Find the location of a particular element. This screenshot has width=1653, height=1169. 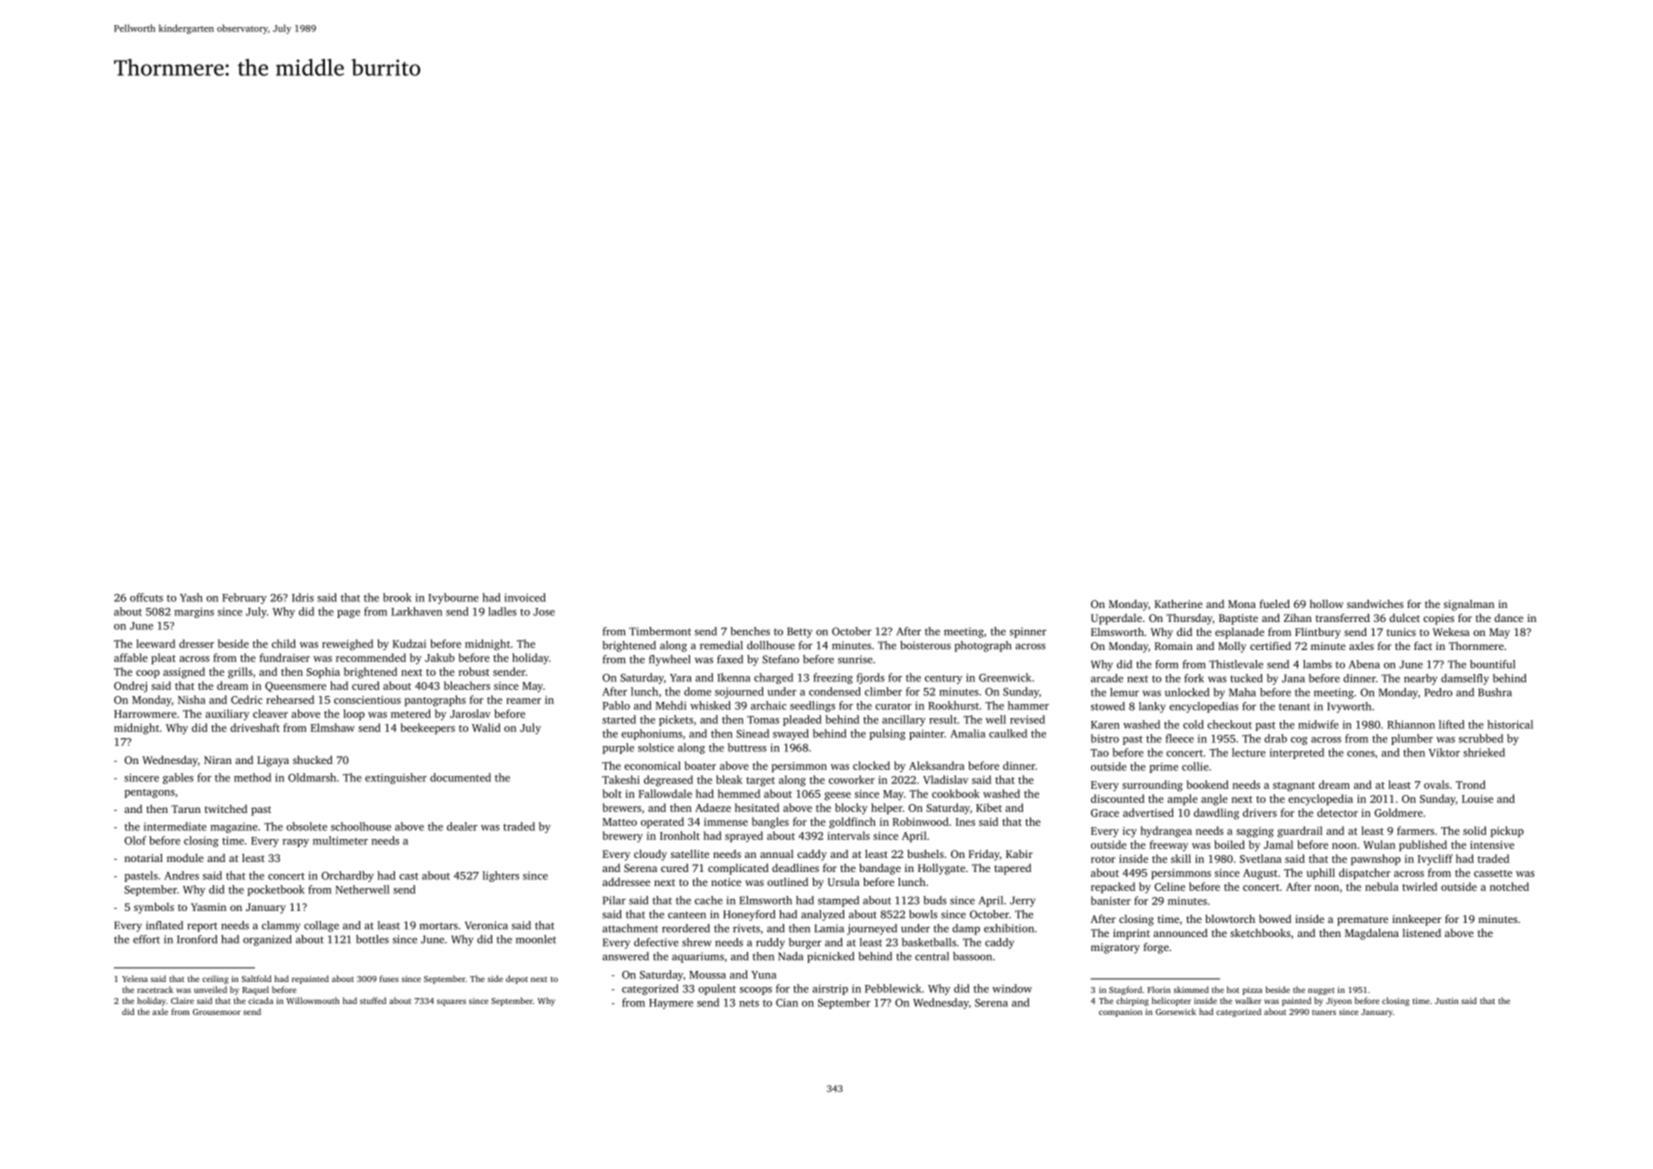

Ondrej is located at coordinates (130, 687).
